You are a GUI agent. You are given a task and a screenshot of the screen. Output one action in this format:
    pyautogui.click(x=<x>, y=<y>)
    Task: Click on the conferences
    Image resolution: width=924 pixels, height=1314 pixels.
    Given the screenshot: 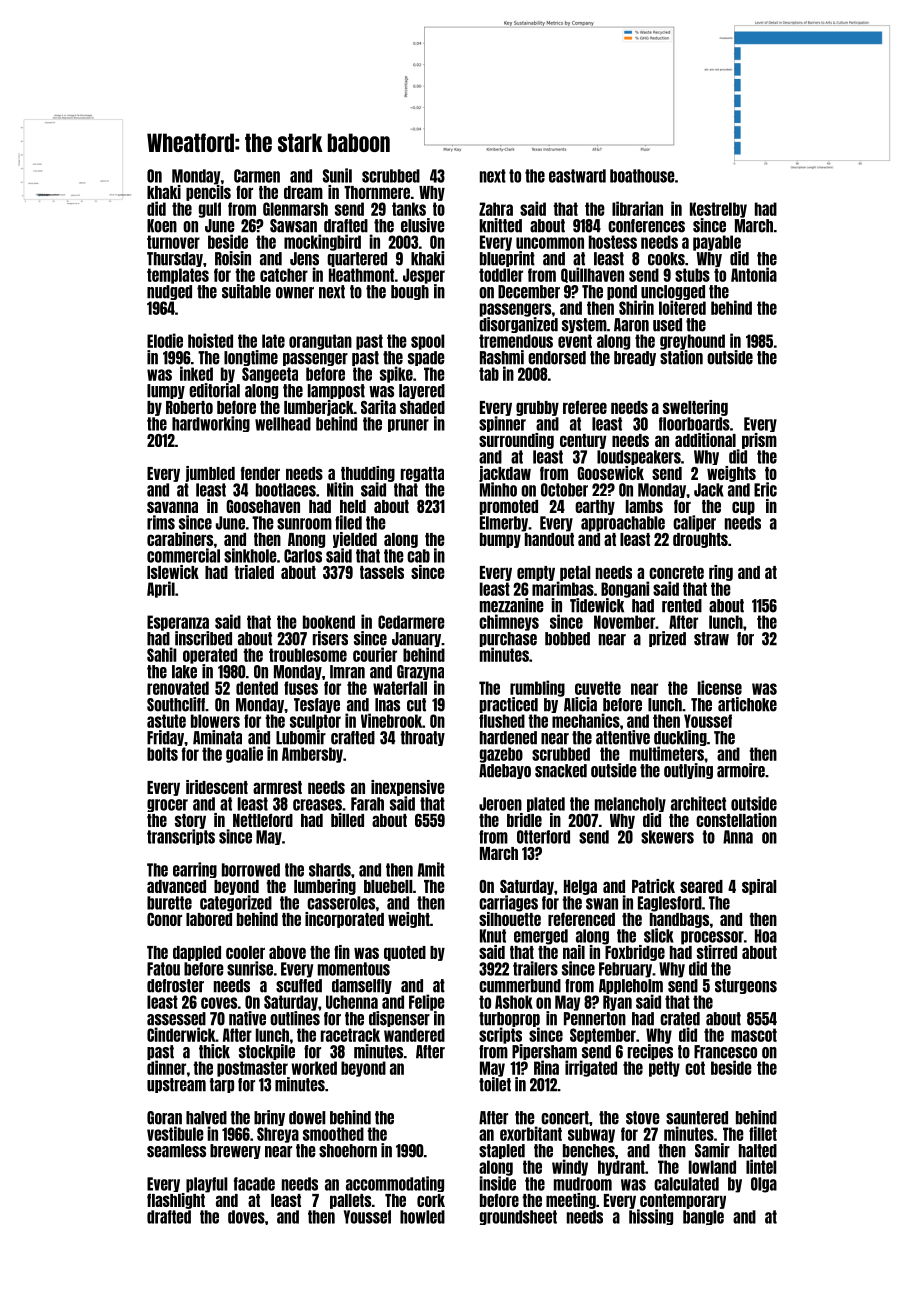 What is the action you would take?
    pyautogui.click(x=646, y=226)
